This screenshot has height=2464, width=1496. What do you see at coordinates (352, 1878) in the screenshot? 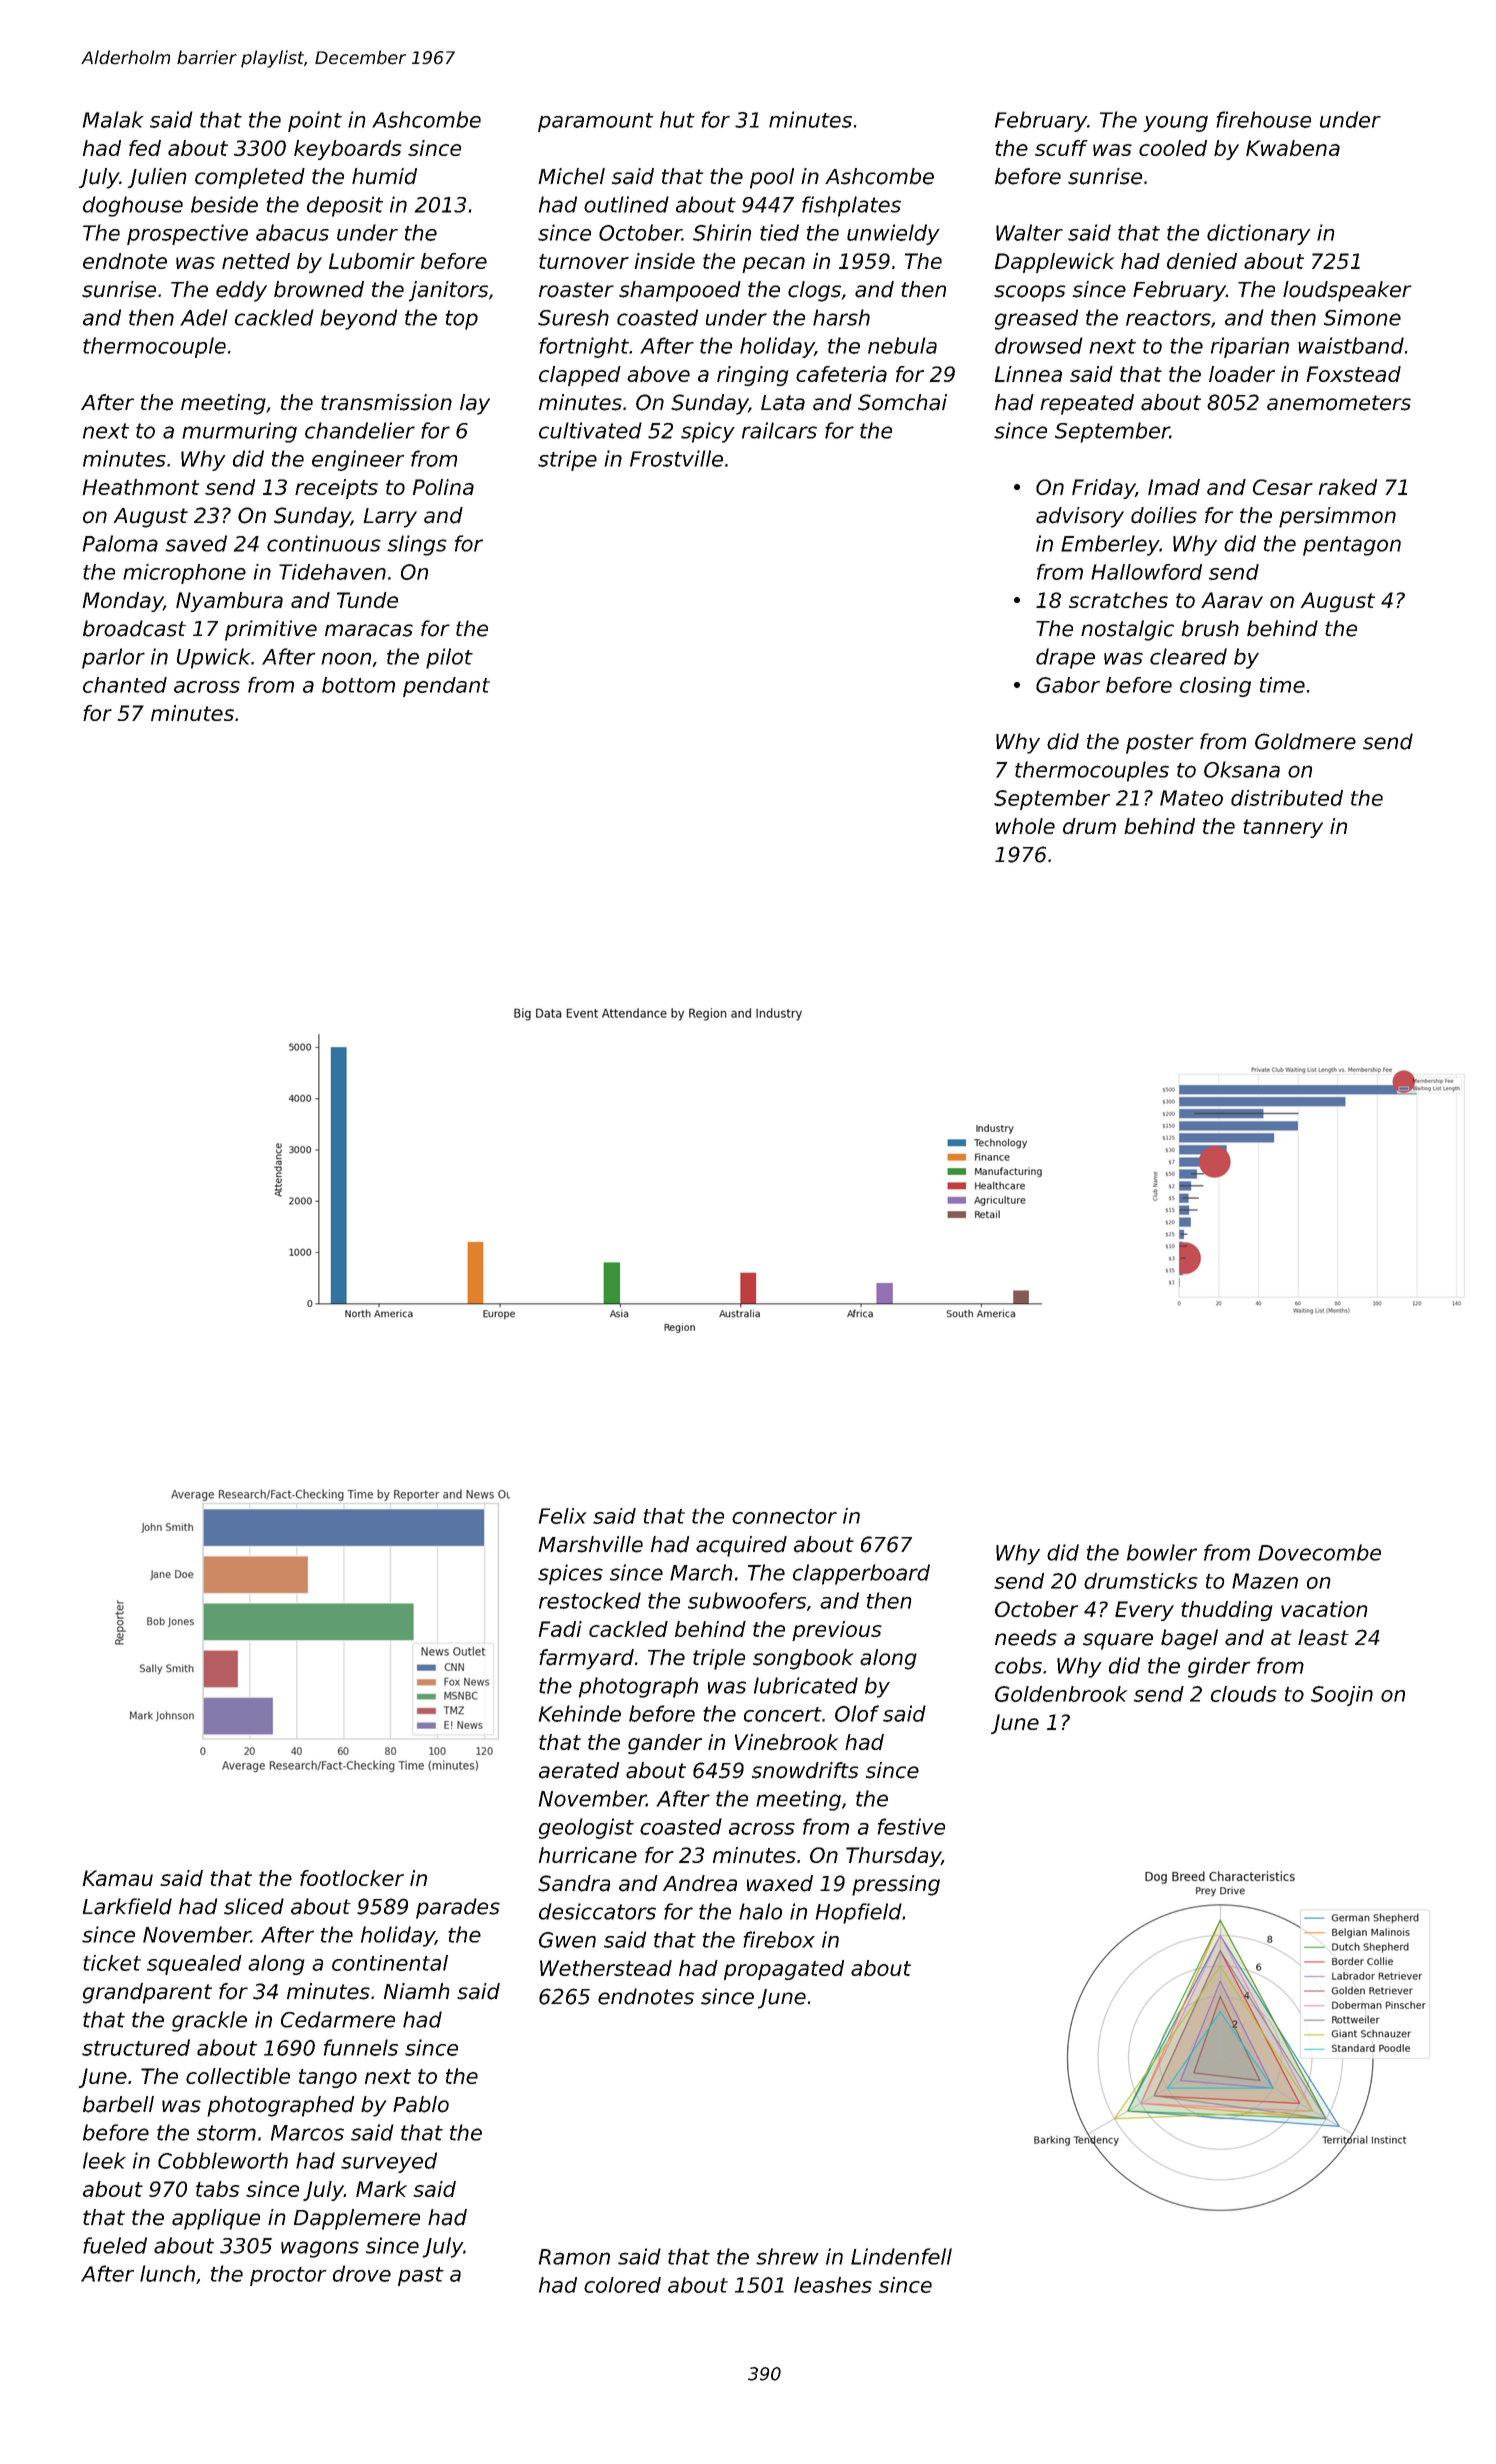
I see `footlocker` at bounding box center [352, 1878].
